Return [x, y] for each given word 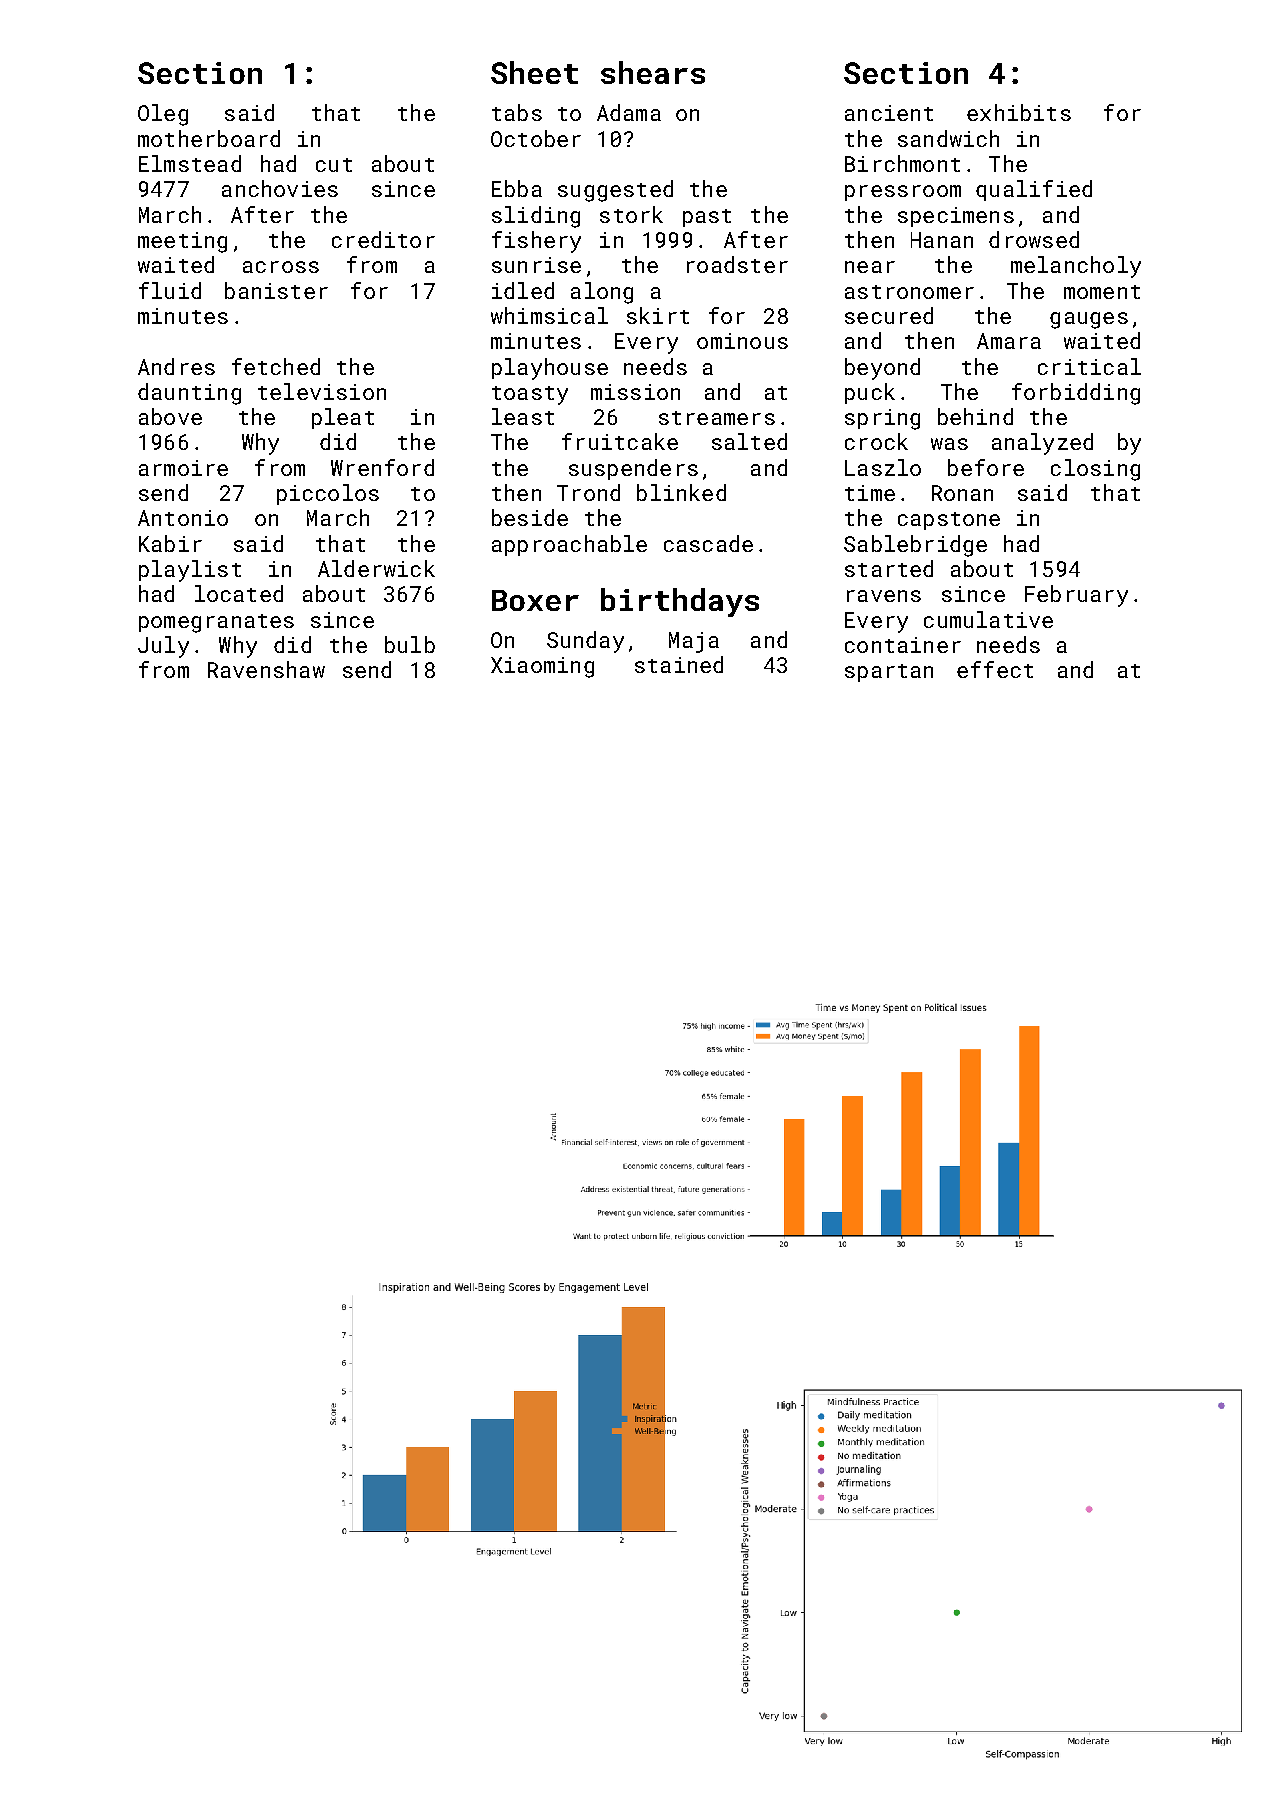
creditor [383, 239]
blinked [681, 492]
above [170, 416]
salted [749, 441]
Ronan [962, 493]
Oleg [163, 115]
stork [631, 214]
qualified [1034, 190]
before [986, 467]
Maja [694, 642]
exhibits [1019, 112]
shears [653, 72]
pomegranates [216, 623]
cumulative [988, 619]
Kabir [170, 543]
